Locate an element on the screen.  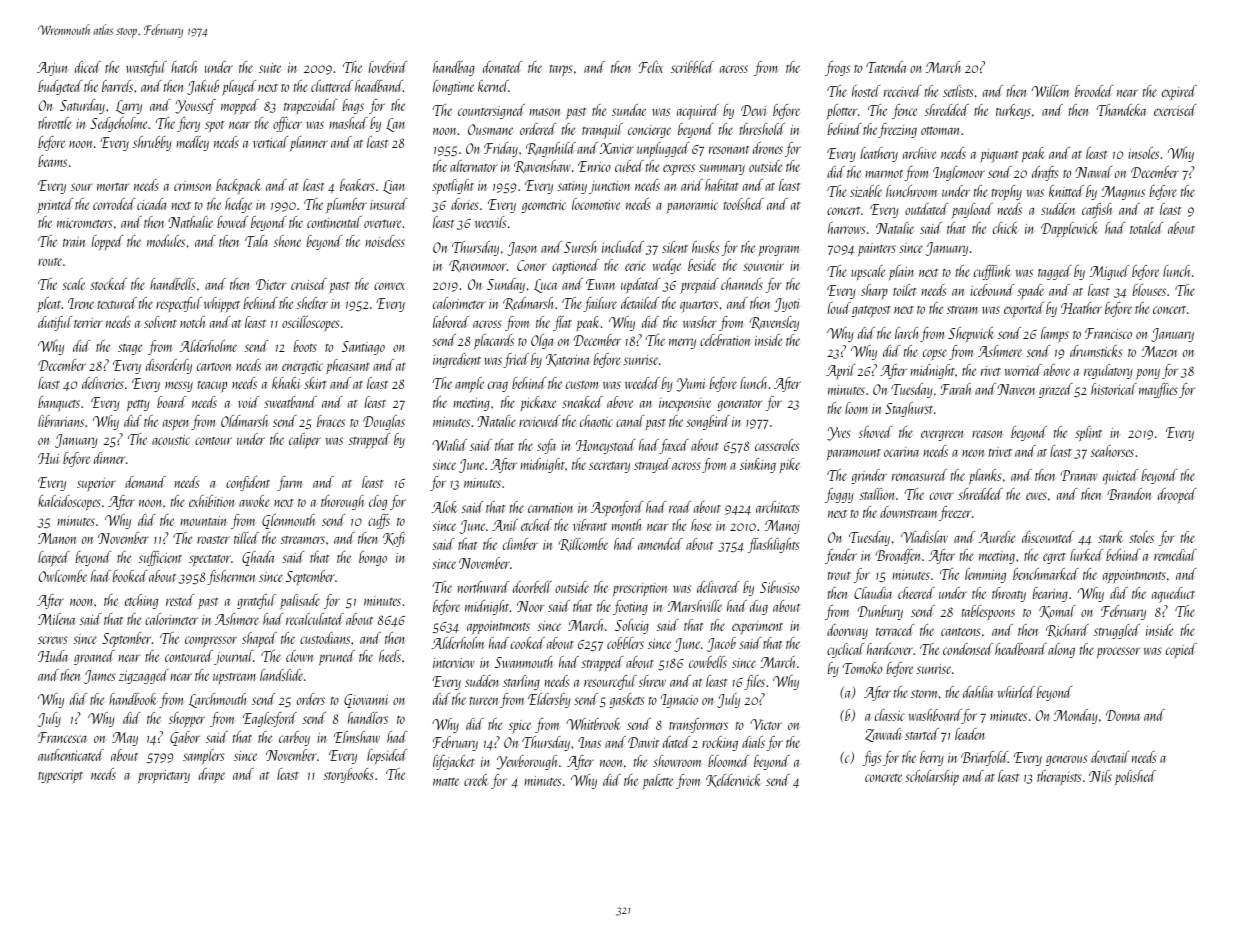
program is located at coordinates (779, 250).
